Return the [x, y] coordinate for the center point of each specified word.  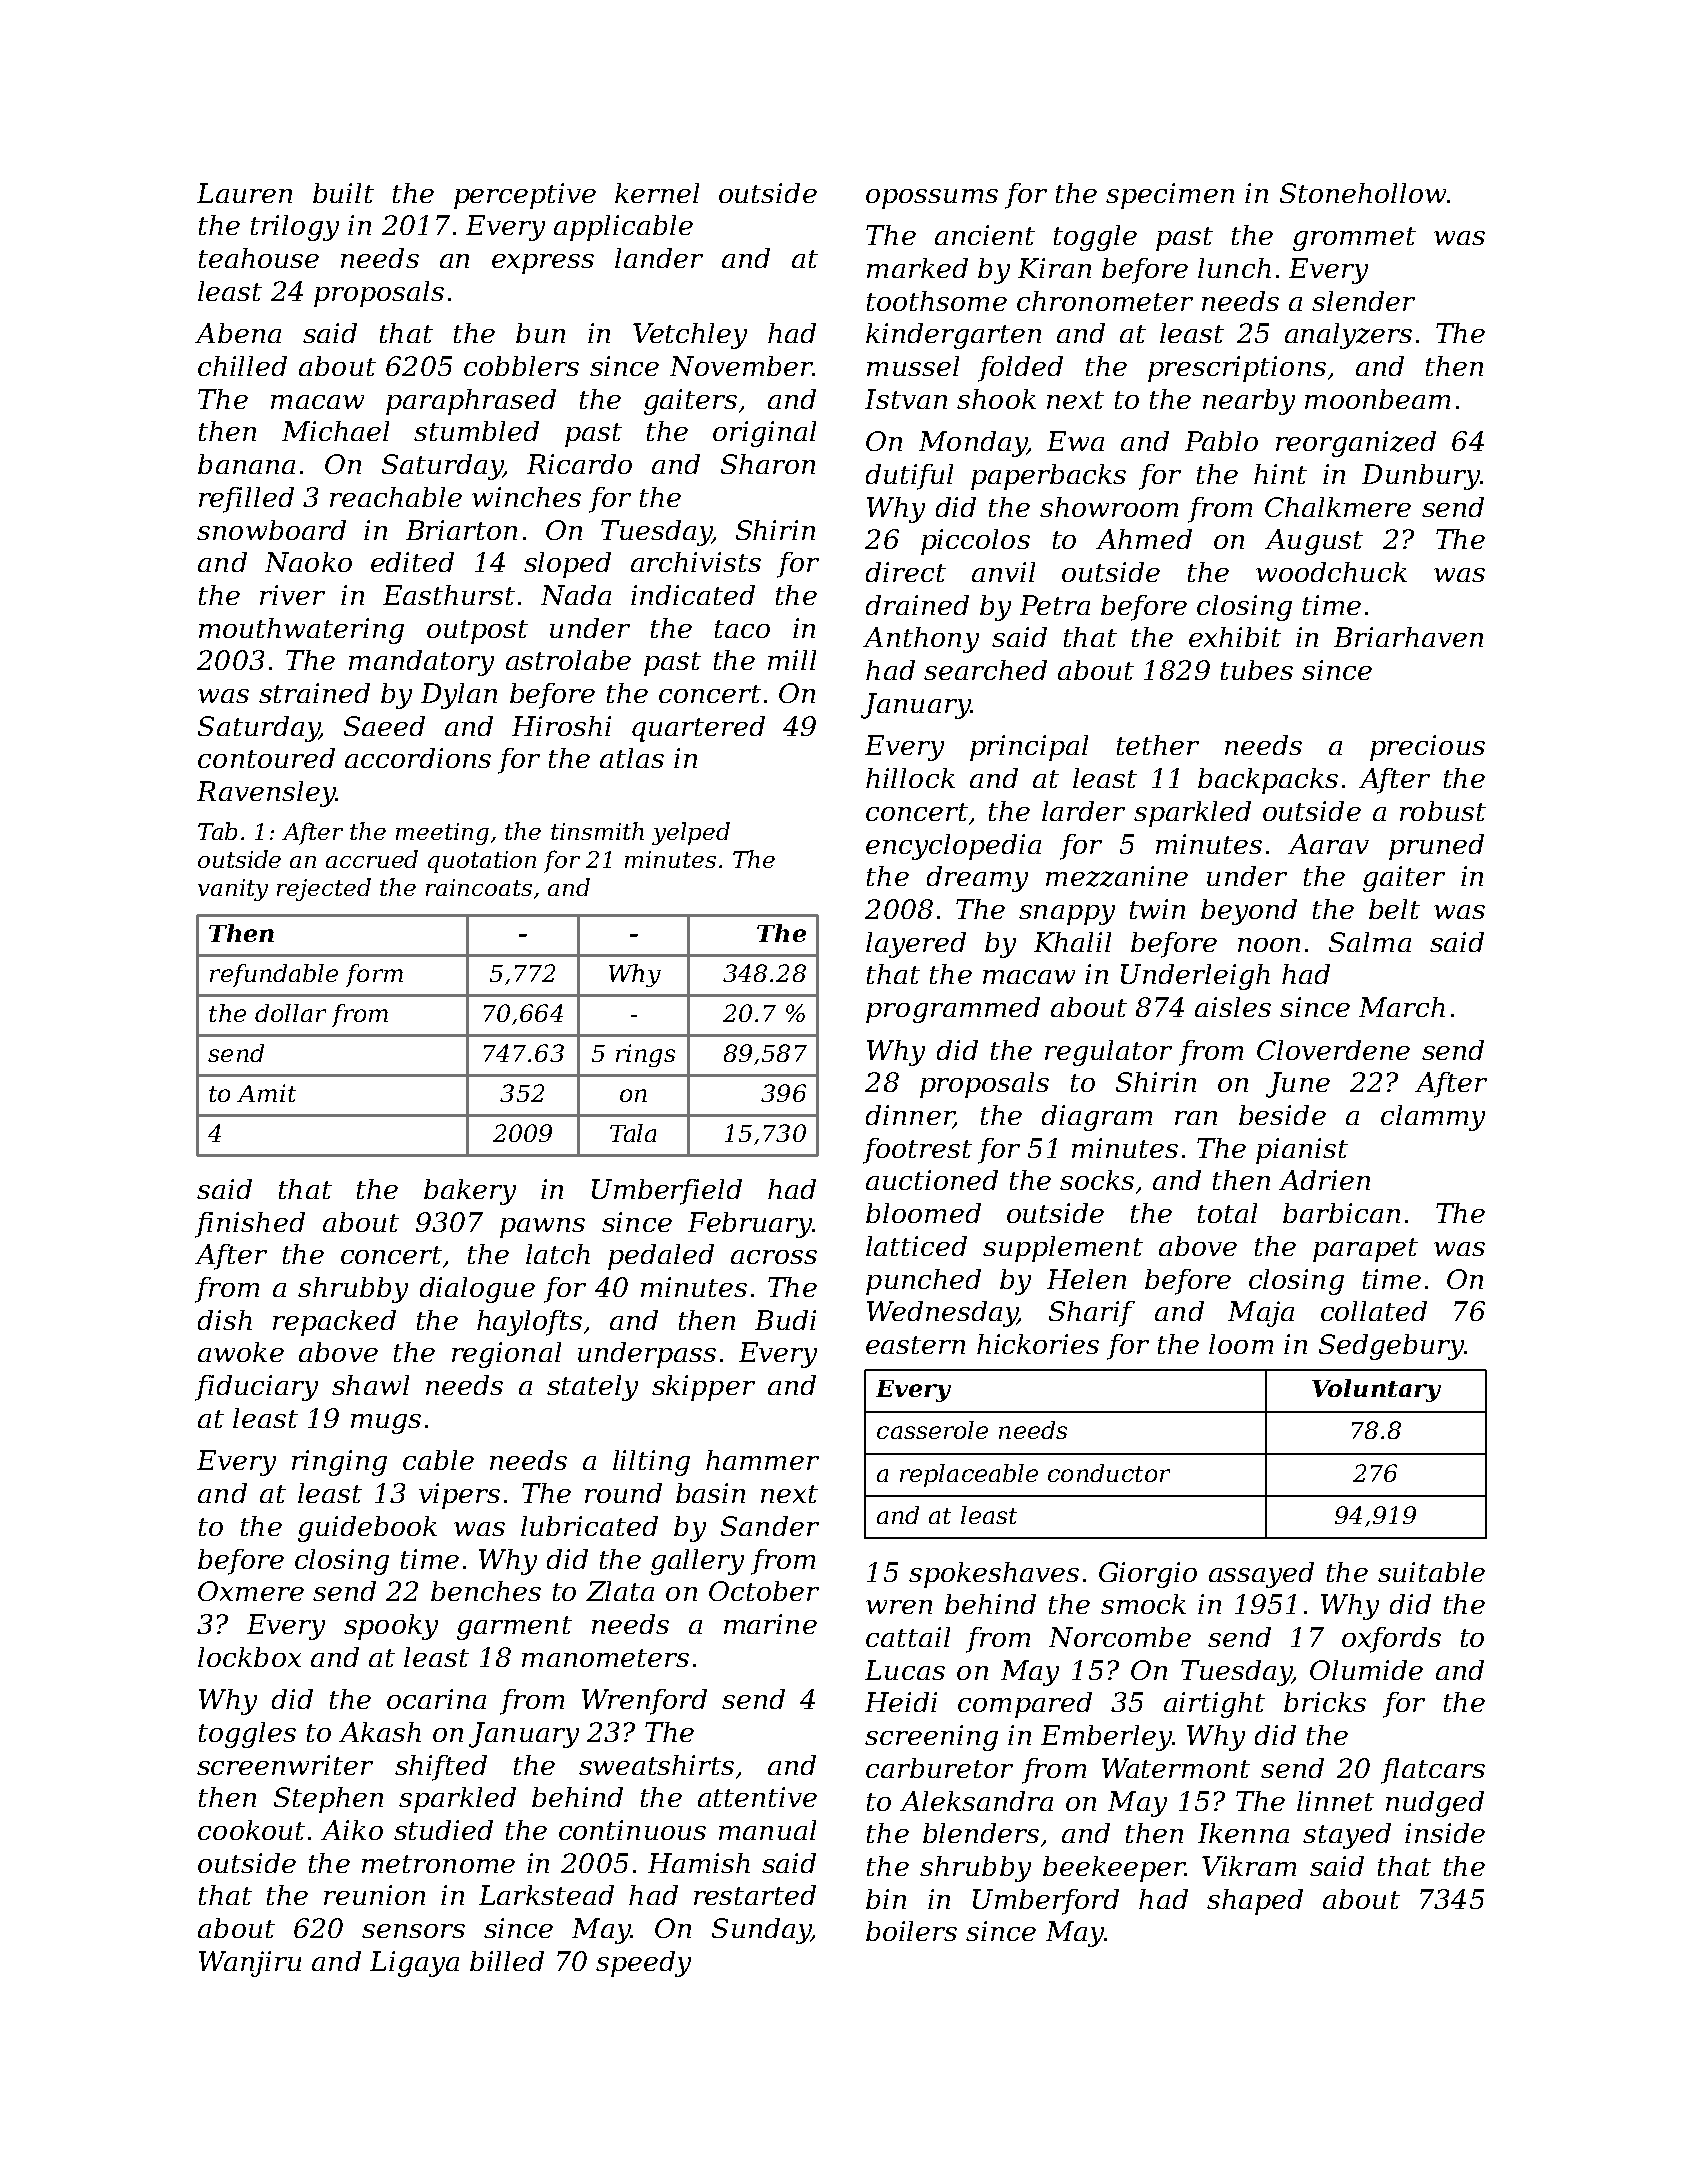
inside [1445, 1833]
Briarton [461, 530]
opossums [932, 199]
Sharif [1092, 1314]
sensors [413, 1931]
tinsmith [597, 831]
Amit [266, 1093]
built [343, 193]
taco [742, 629]
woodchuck [1331, 572]
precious [1427, 748]
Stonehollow [1363, 193]
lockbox [249, 1657]
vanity [233, 890]
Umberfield [667, 1192]
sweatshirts [656, 1765]
